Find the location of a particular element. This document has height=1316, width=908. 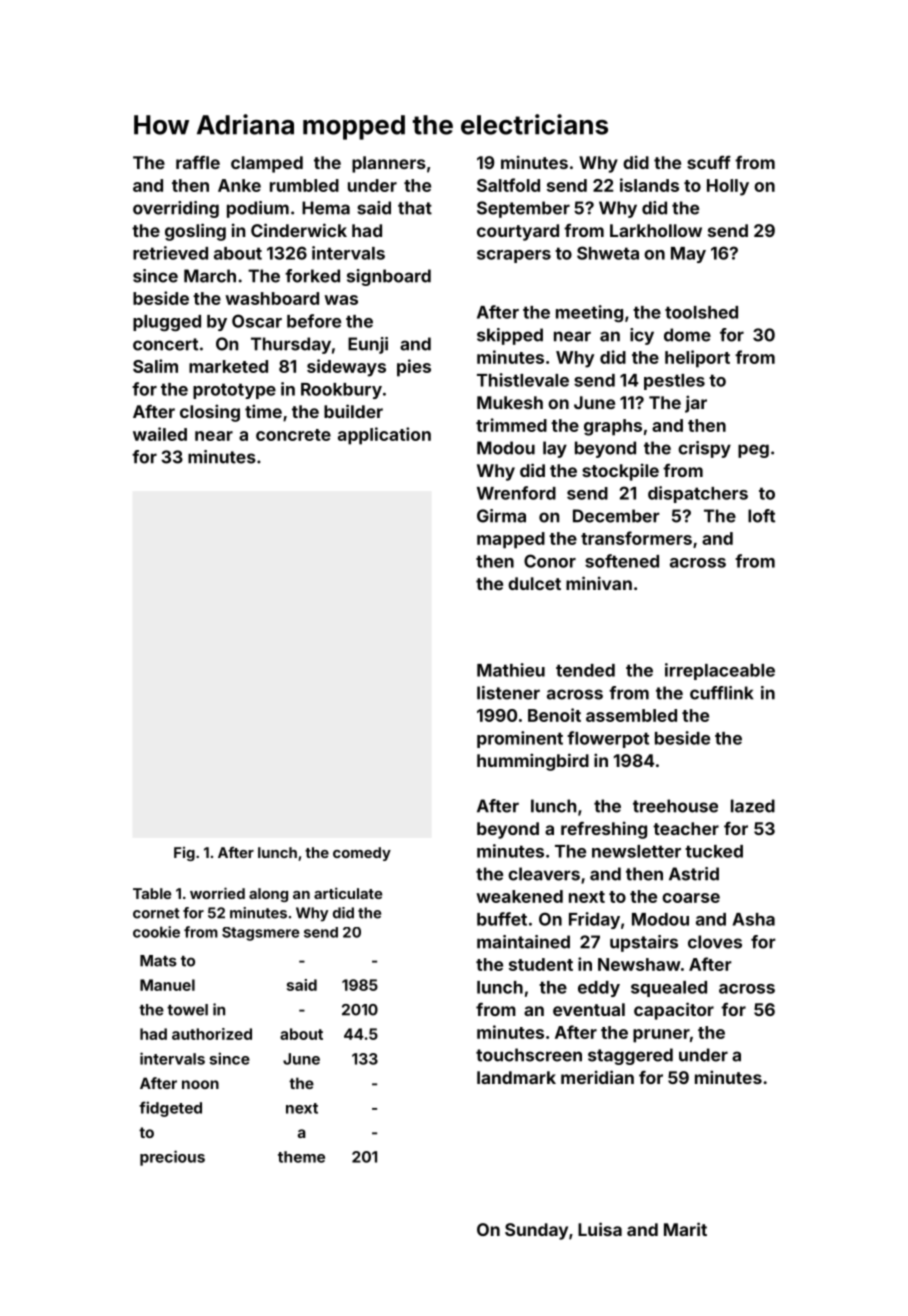

retrieved is located at coordinates (170, 253).
